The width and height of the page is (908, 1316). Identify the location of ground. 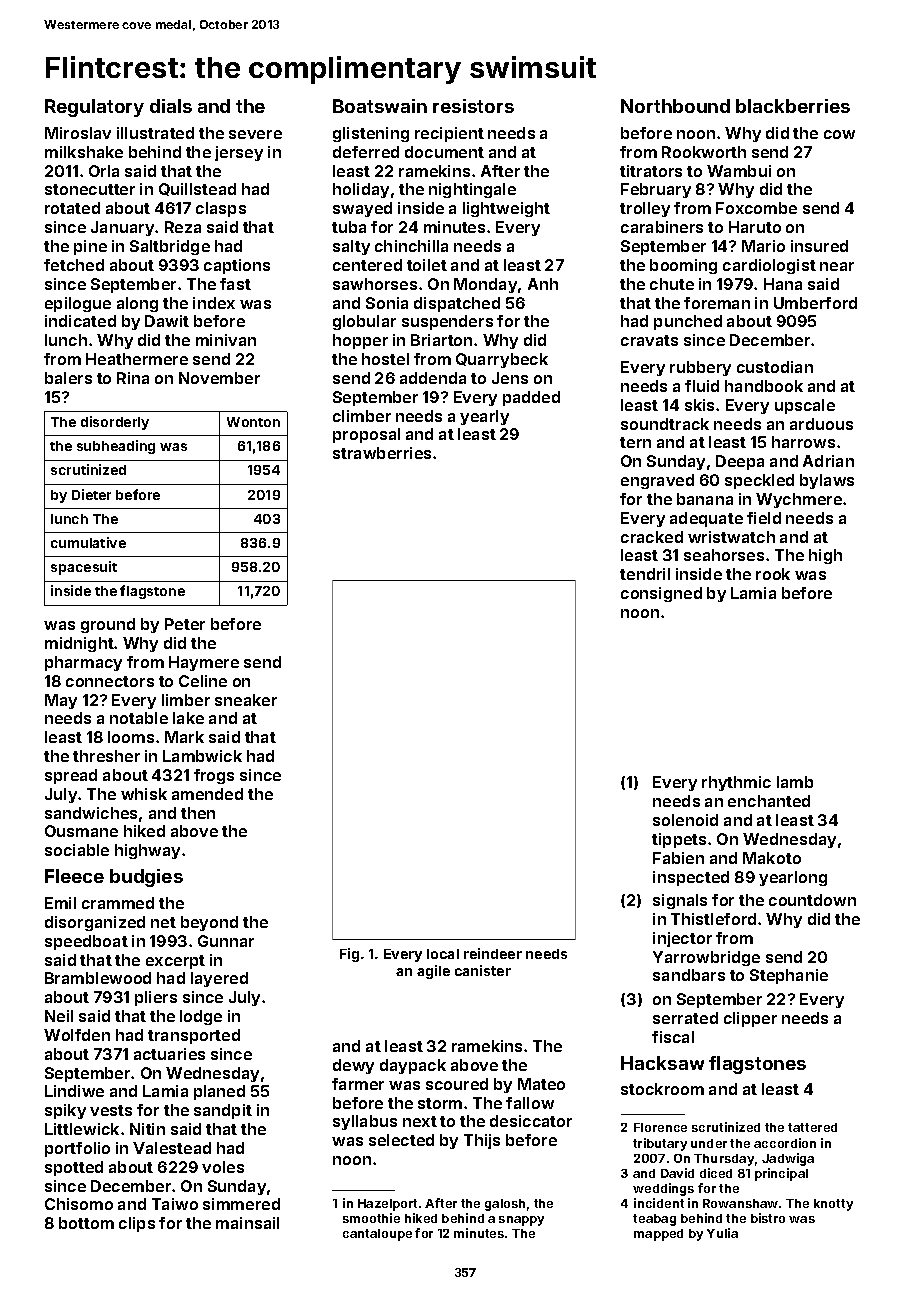
(108, 625).
